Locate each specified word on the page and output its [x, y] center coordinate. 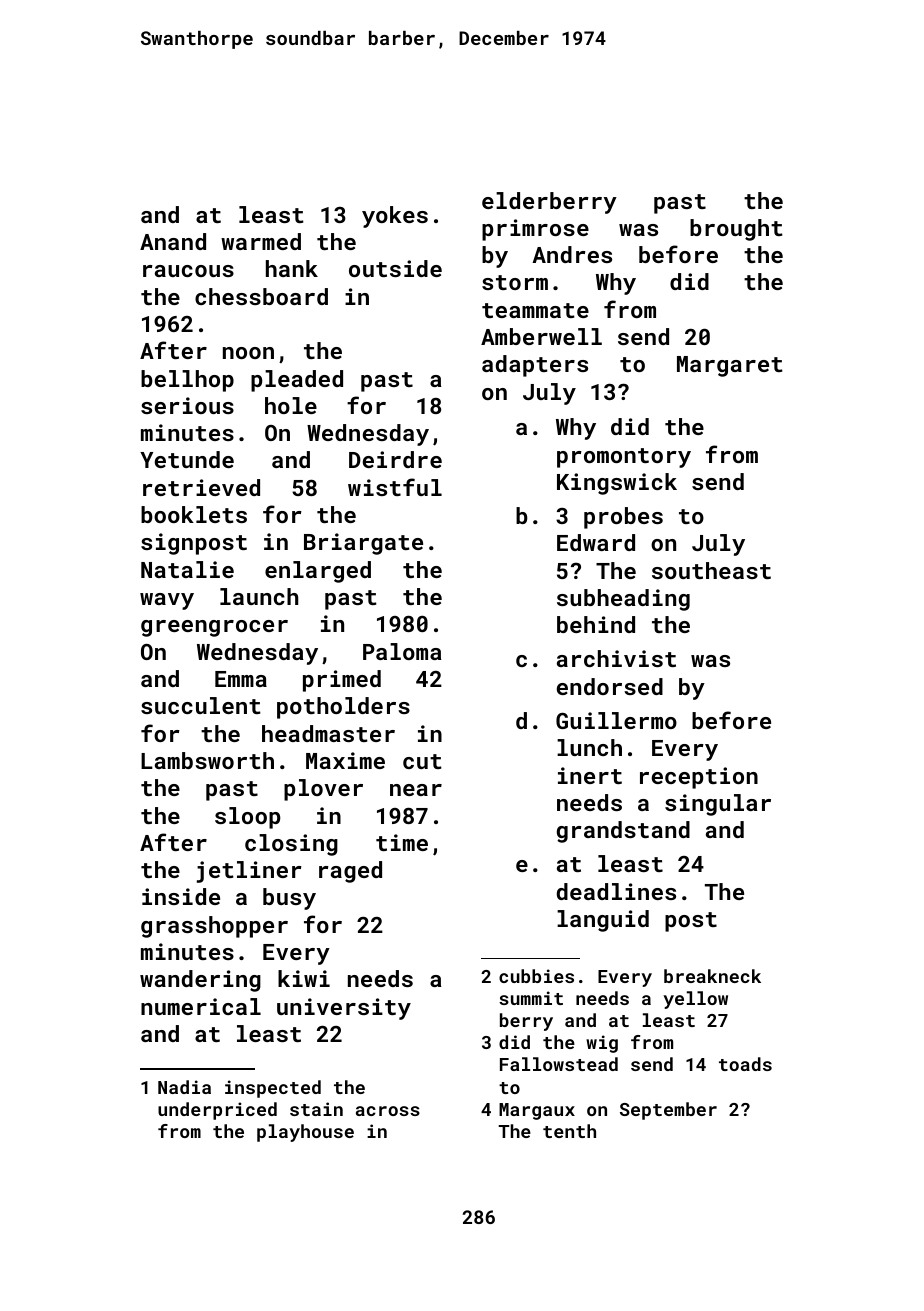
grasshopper [214, 927]
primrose [535, 230]
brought [736, 230]
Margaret [730, 366]
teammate [535, 310]
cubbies [536, 976]
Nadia [184, 1087]
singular [718, 805]
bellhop [187, 381]
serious [187, 405]
